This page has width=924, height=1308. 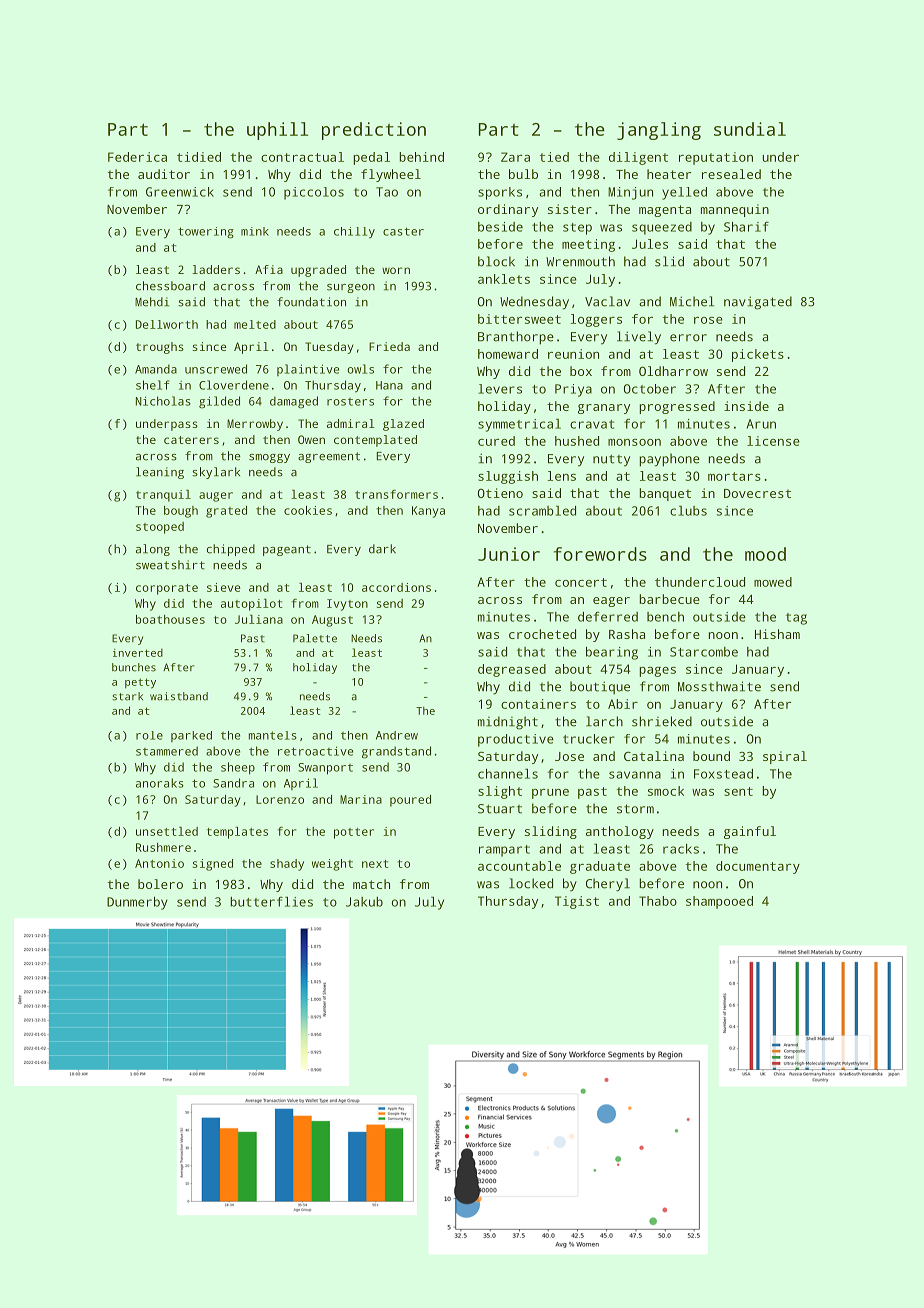 I want to click on pageant, so click(x=287, y=550).
